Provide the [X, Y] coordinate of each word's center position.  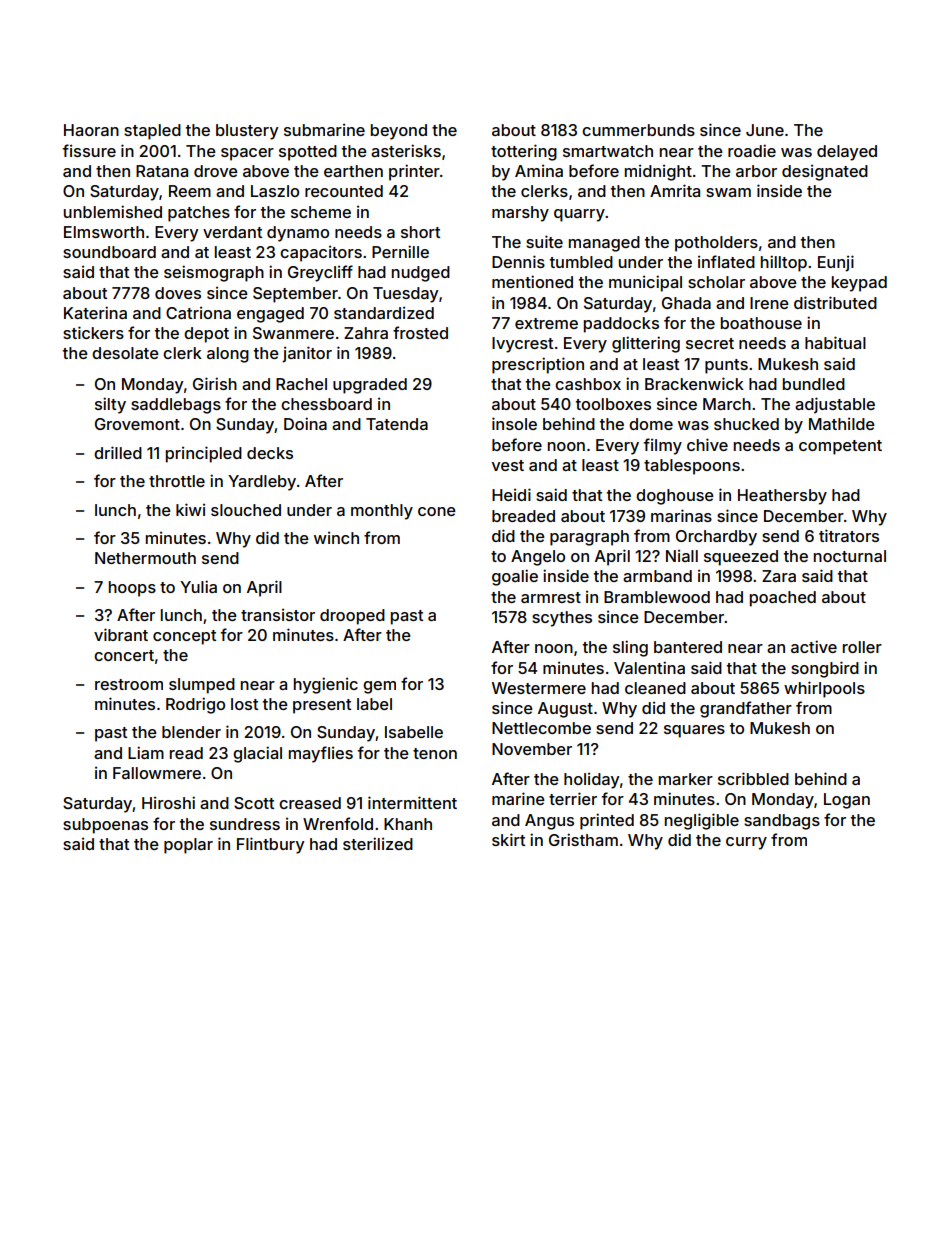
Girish [215, 383]
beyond [399, 132]
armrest [551, 597]
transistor [278, 615]
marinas [681, 515]
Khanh [408, 824]
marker [686, 779]
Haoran [91, 130]
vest [508, 465]
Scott [254, 803]
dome [651, 424]
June [765, 130]
